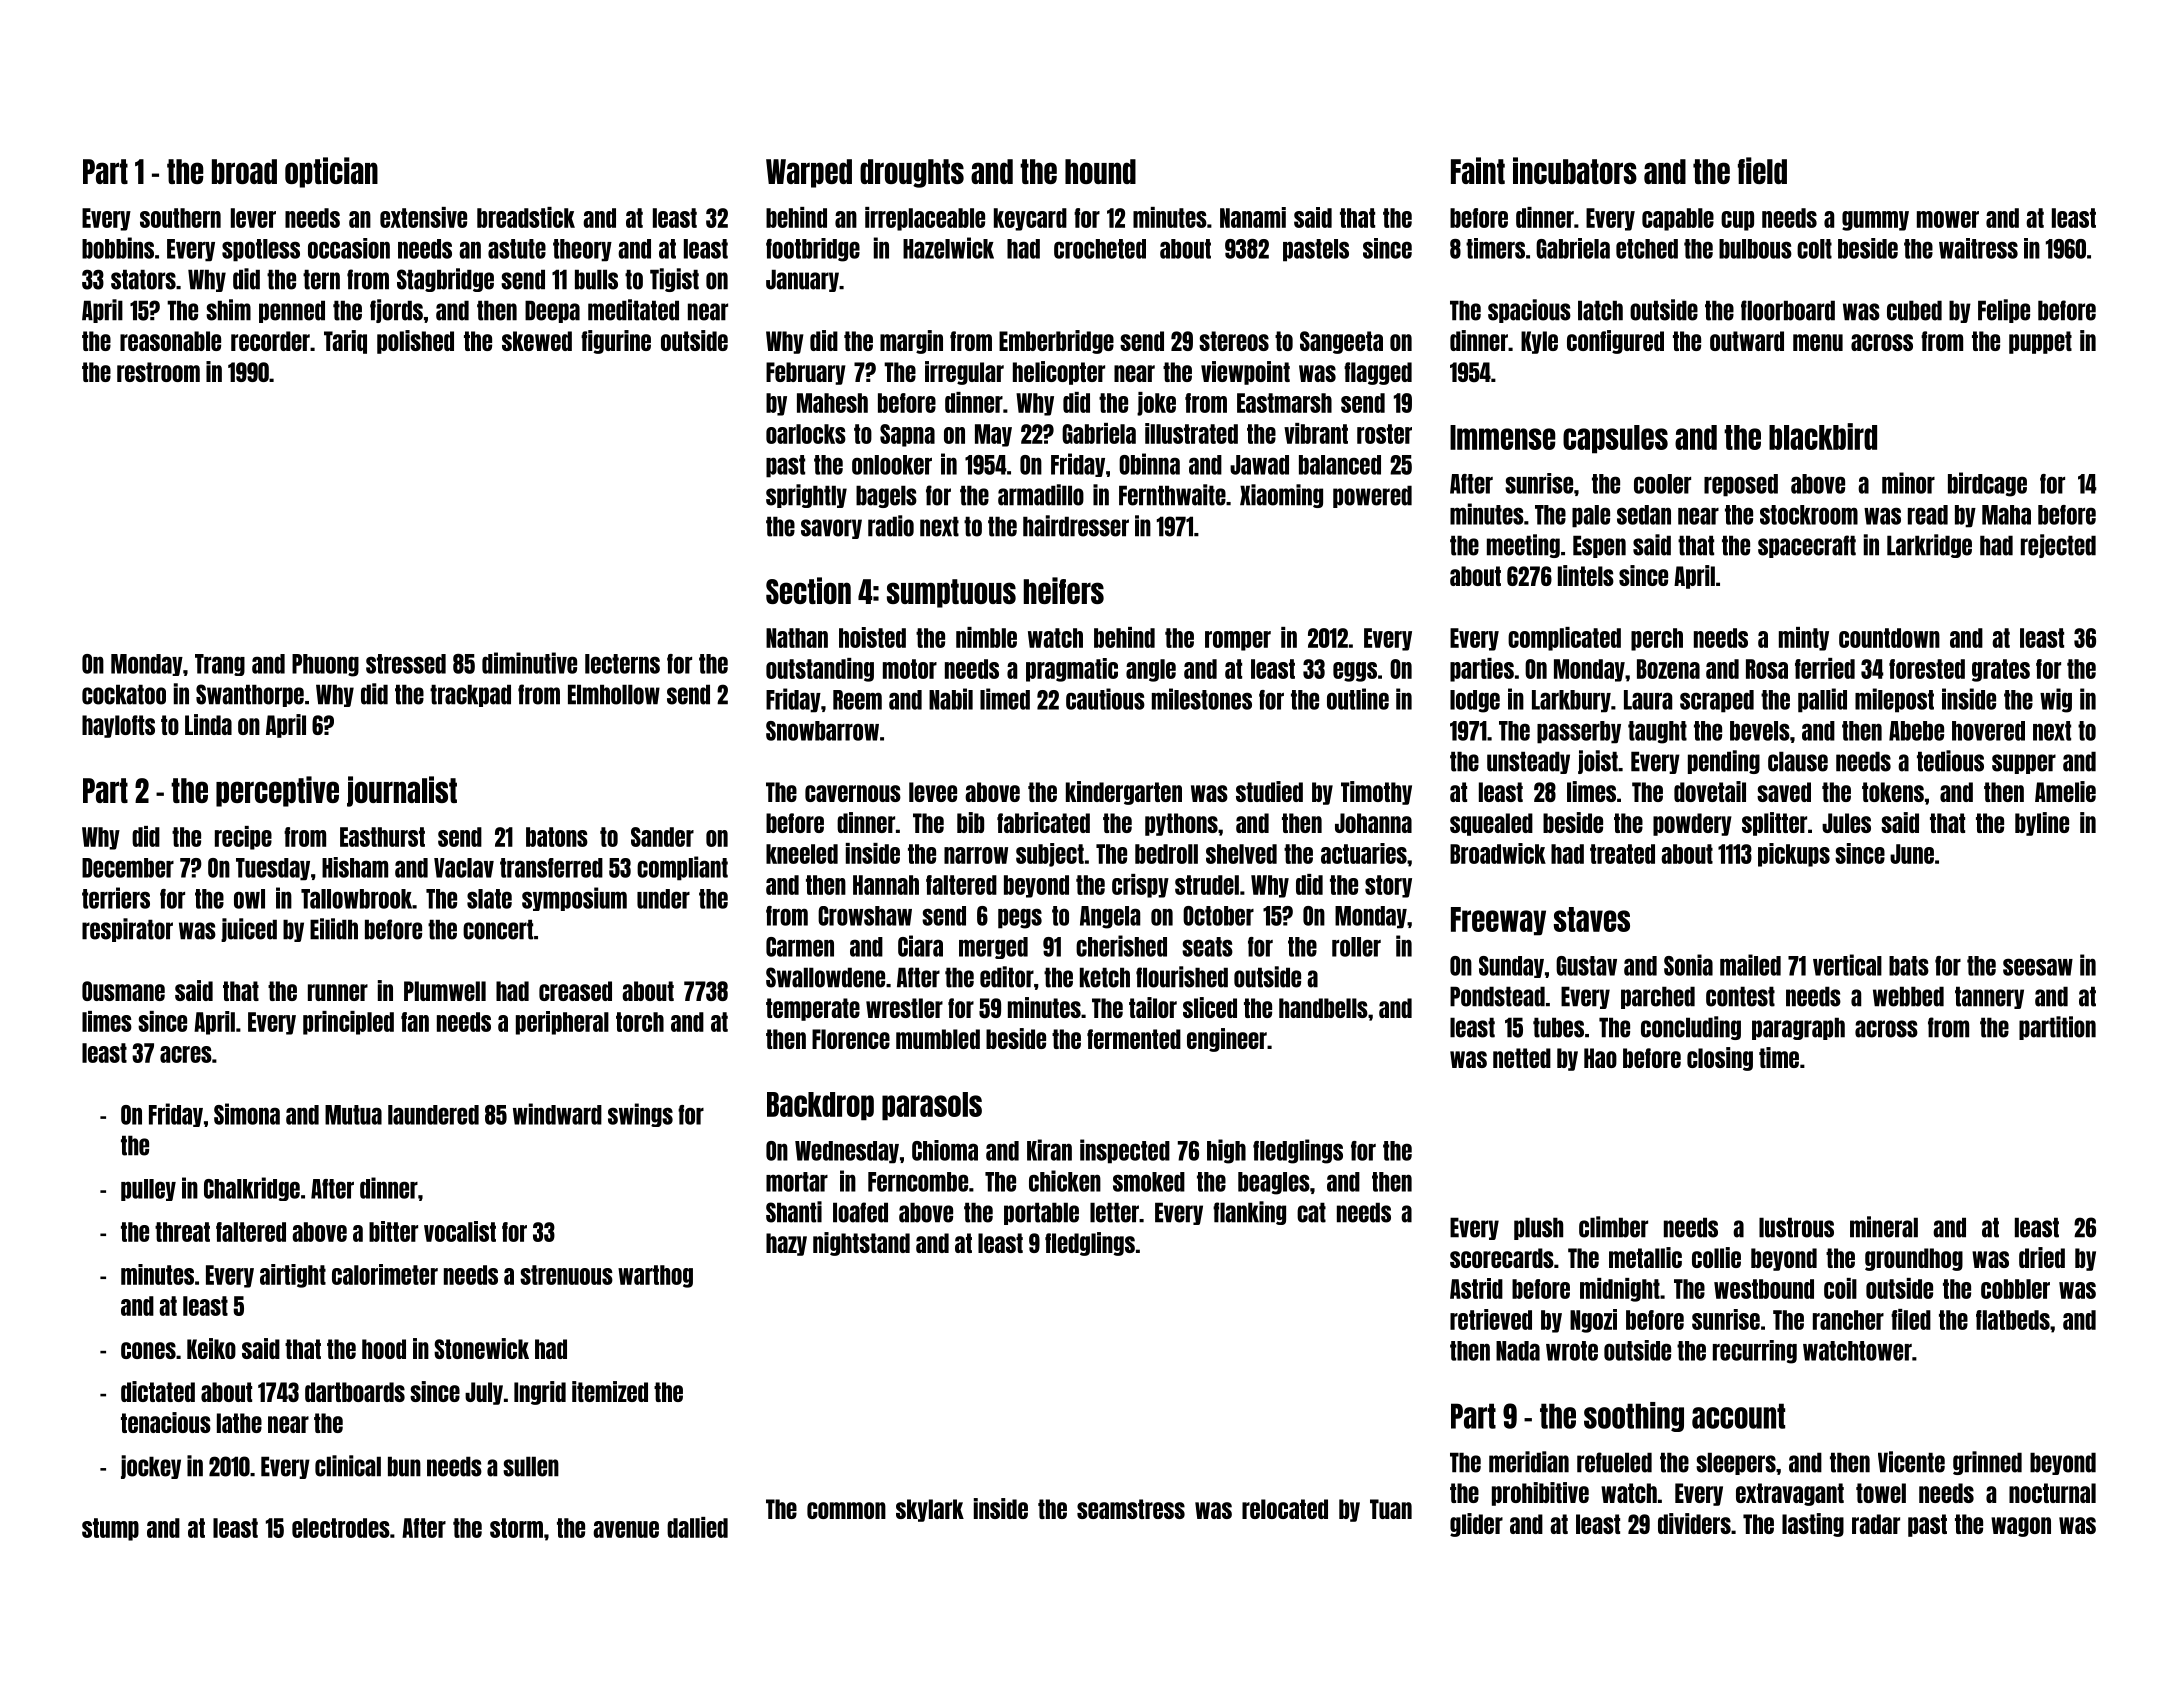 The image size is (2178, 1683). Describe the element at coordinates (415, 1022) in the screenshot. I see `fan` at that location.
